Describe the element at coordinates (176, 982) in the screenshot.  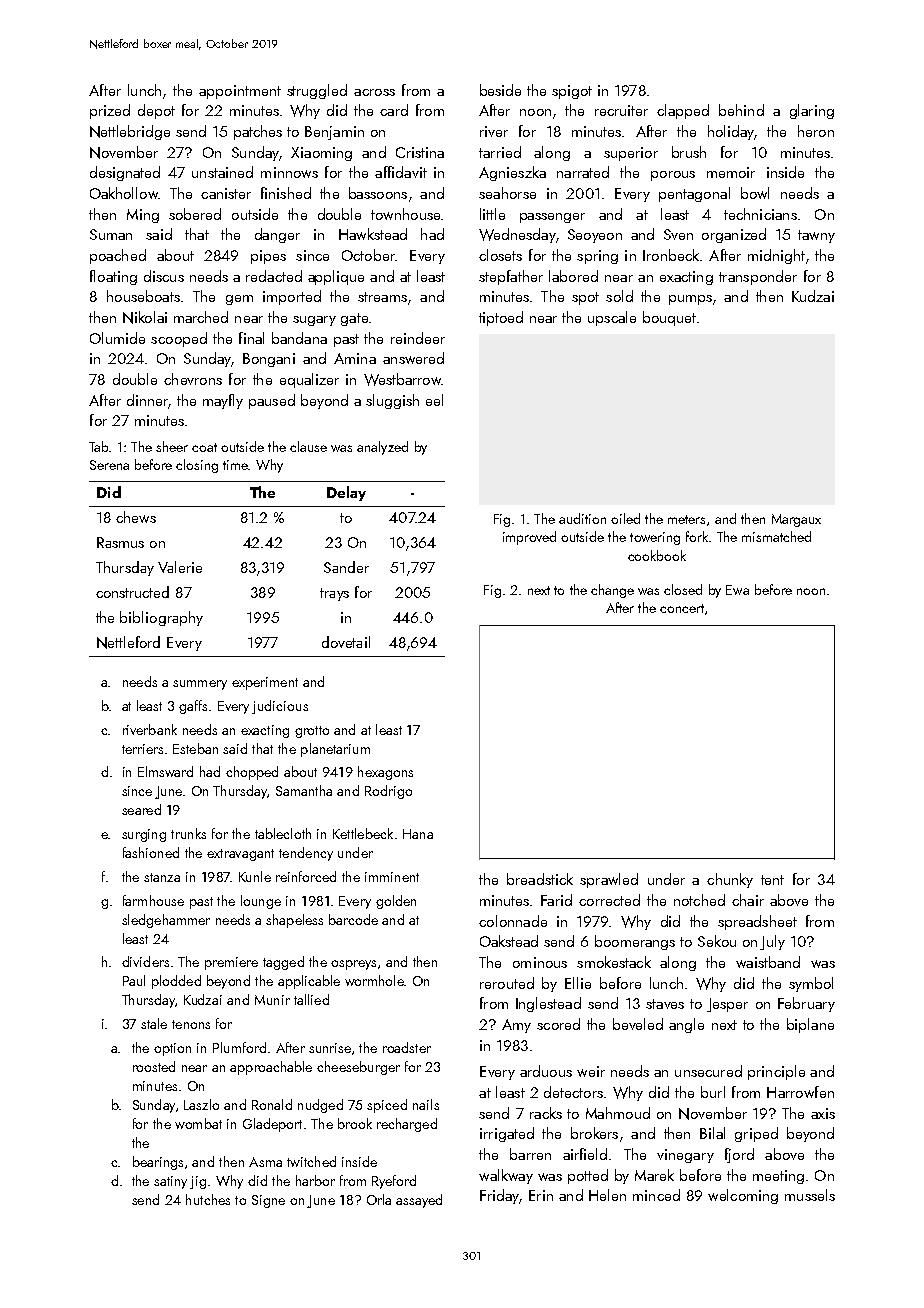
I see `plodded` at that location.
